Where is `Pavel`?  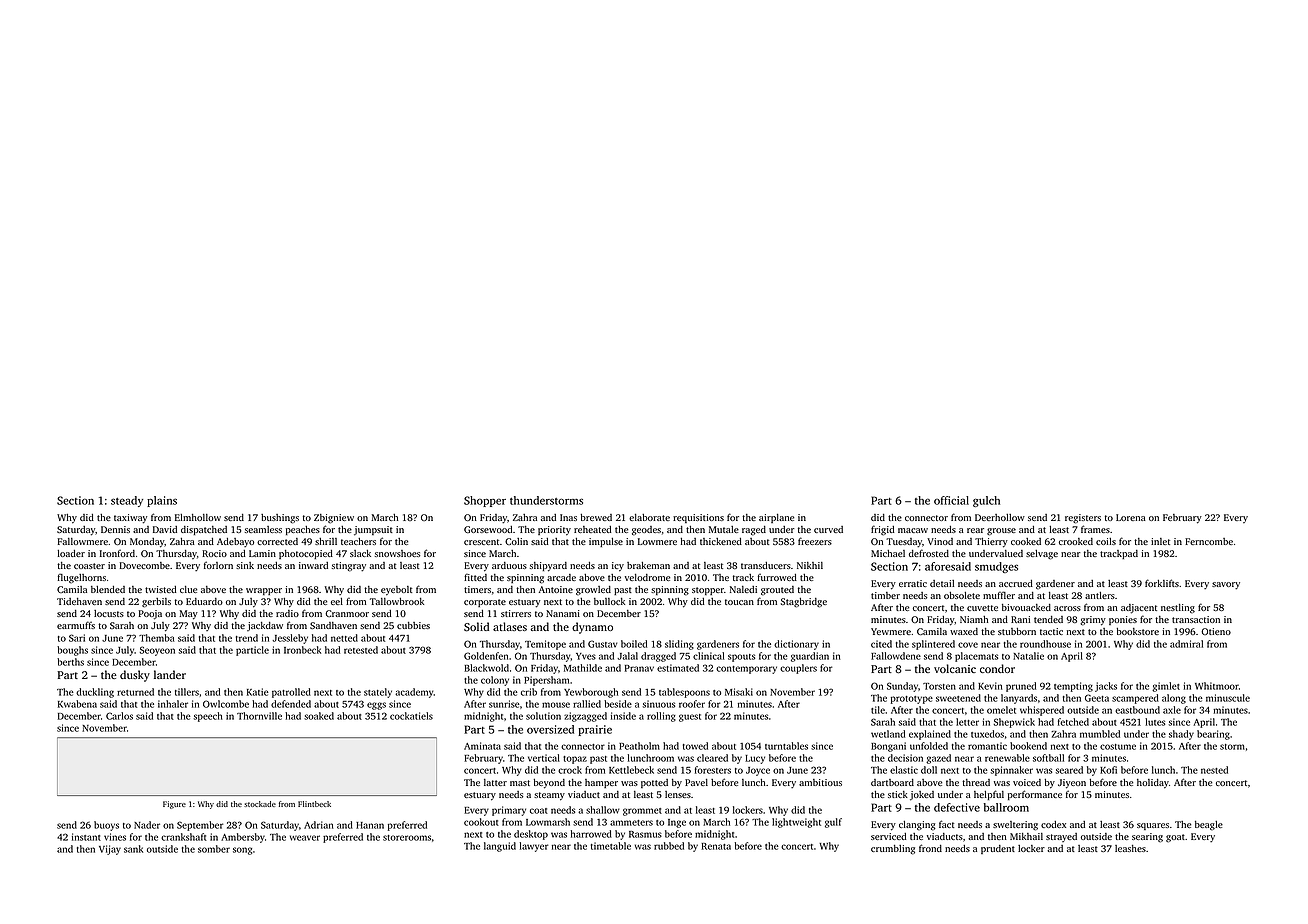 Pavel is located at coordinates (696, 782).
